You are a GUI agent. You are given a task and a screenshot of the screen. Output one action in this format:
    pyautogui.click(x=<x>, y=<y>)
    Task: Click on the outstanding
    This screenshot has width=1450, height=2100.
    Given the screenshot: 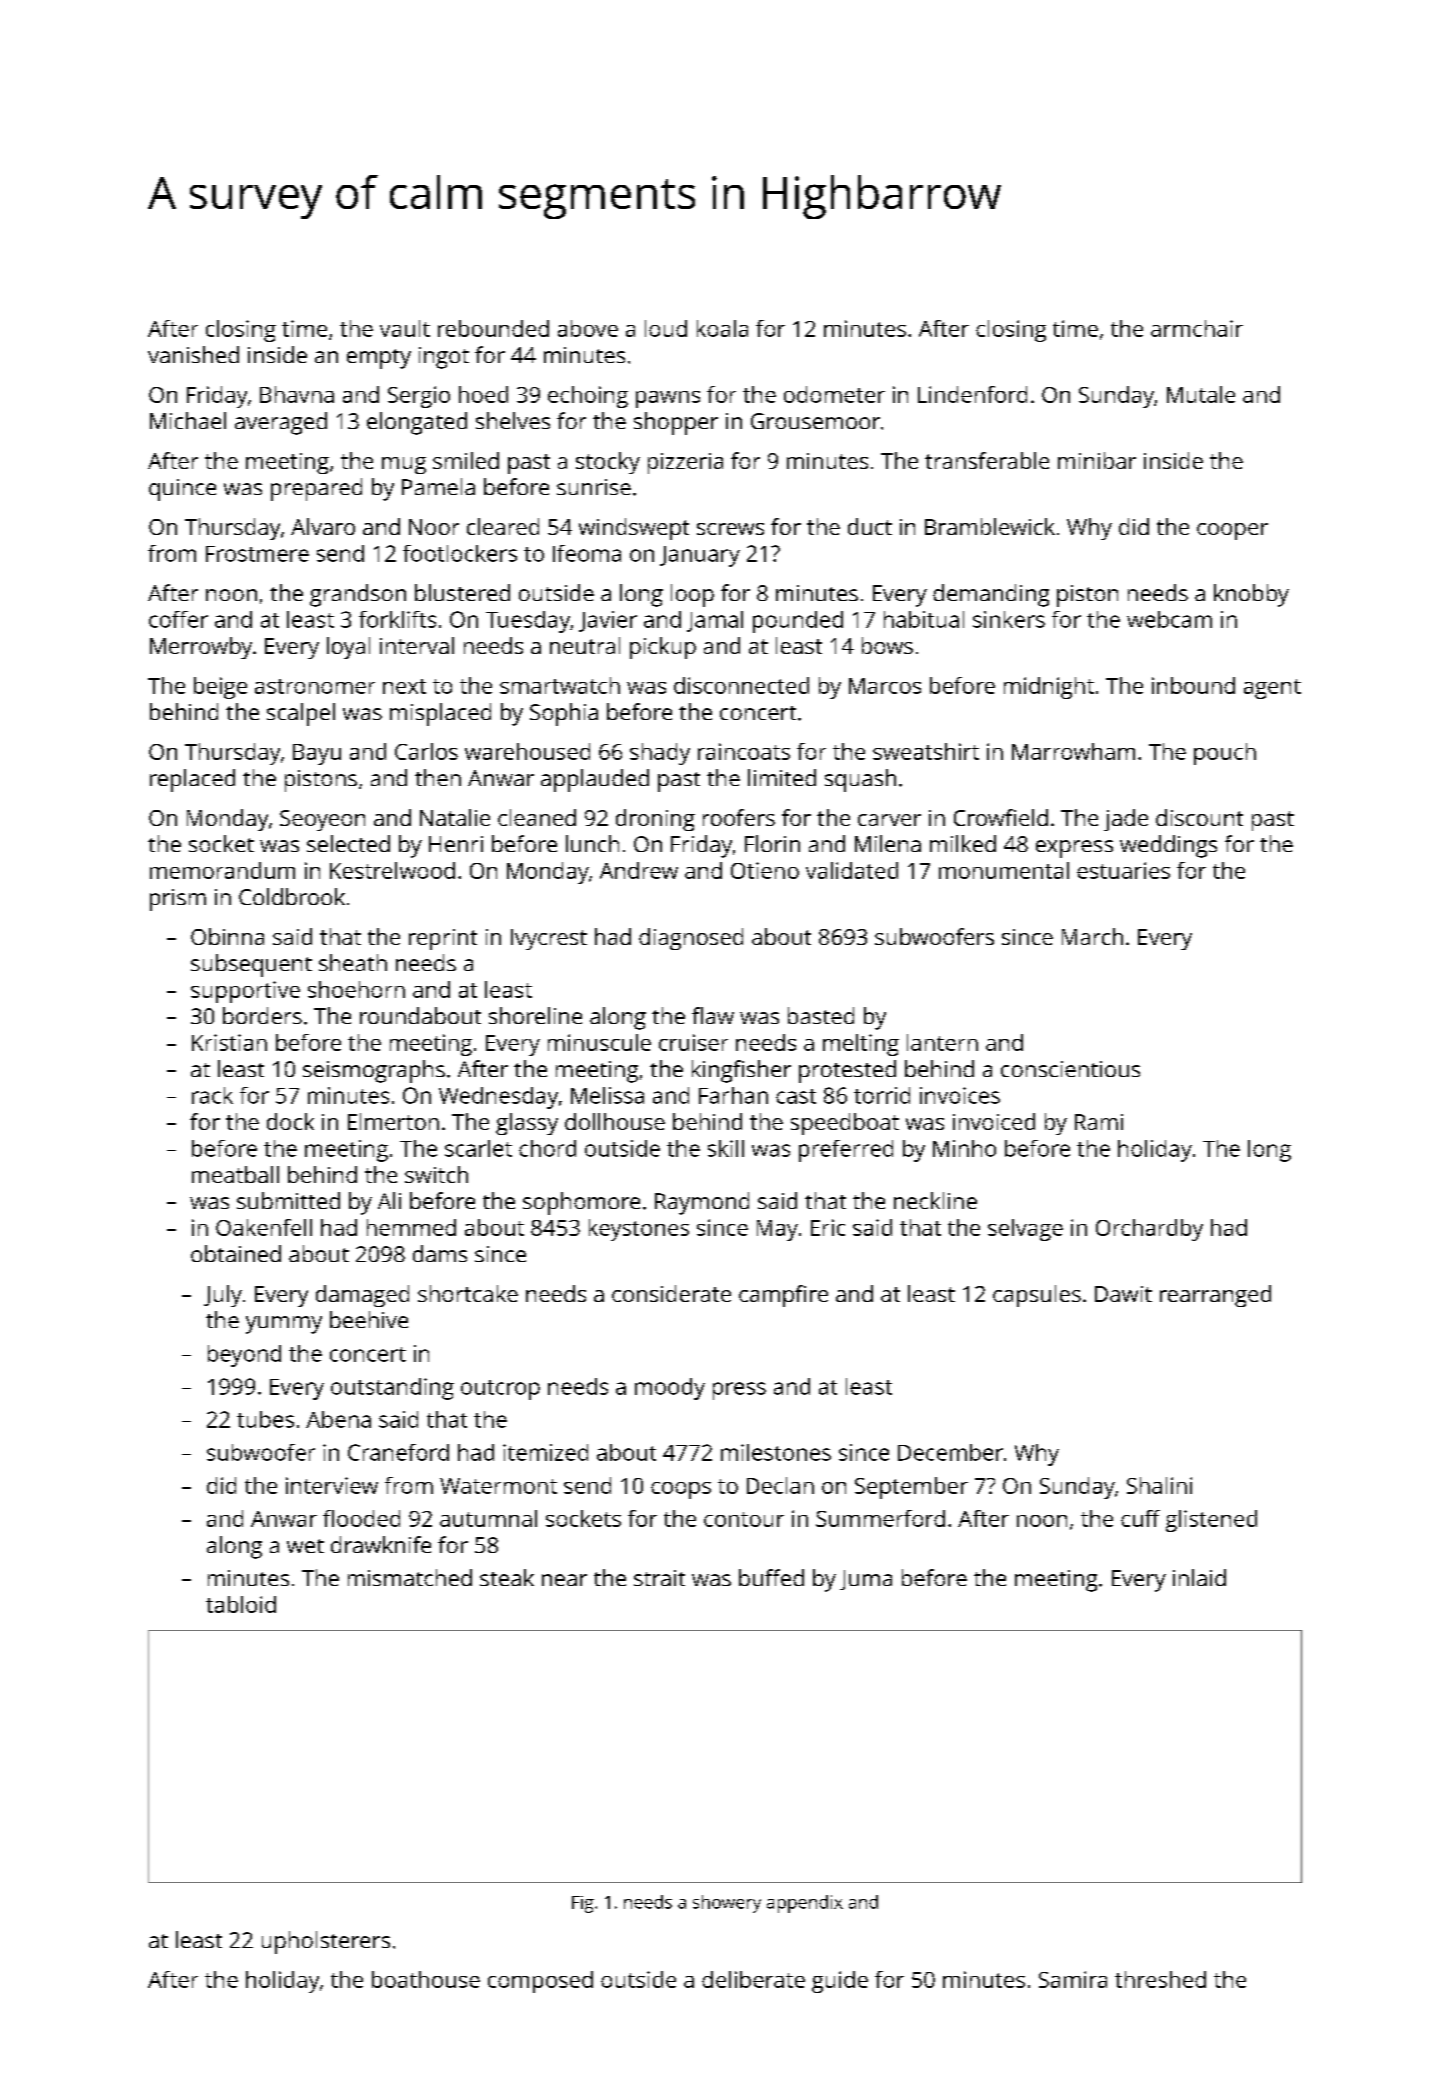 What is the action you would take?
    pyautogui.click(x=392, y=1389)
